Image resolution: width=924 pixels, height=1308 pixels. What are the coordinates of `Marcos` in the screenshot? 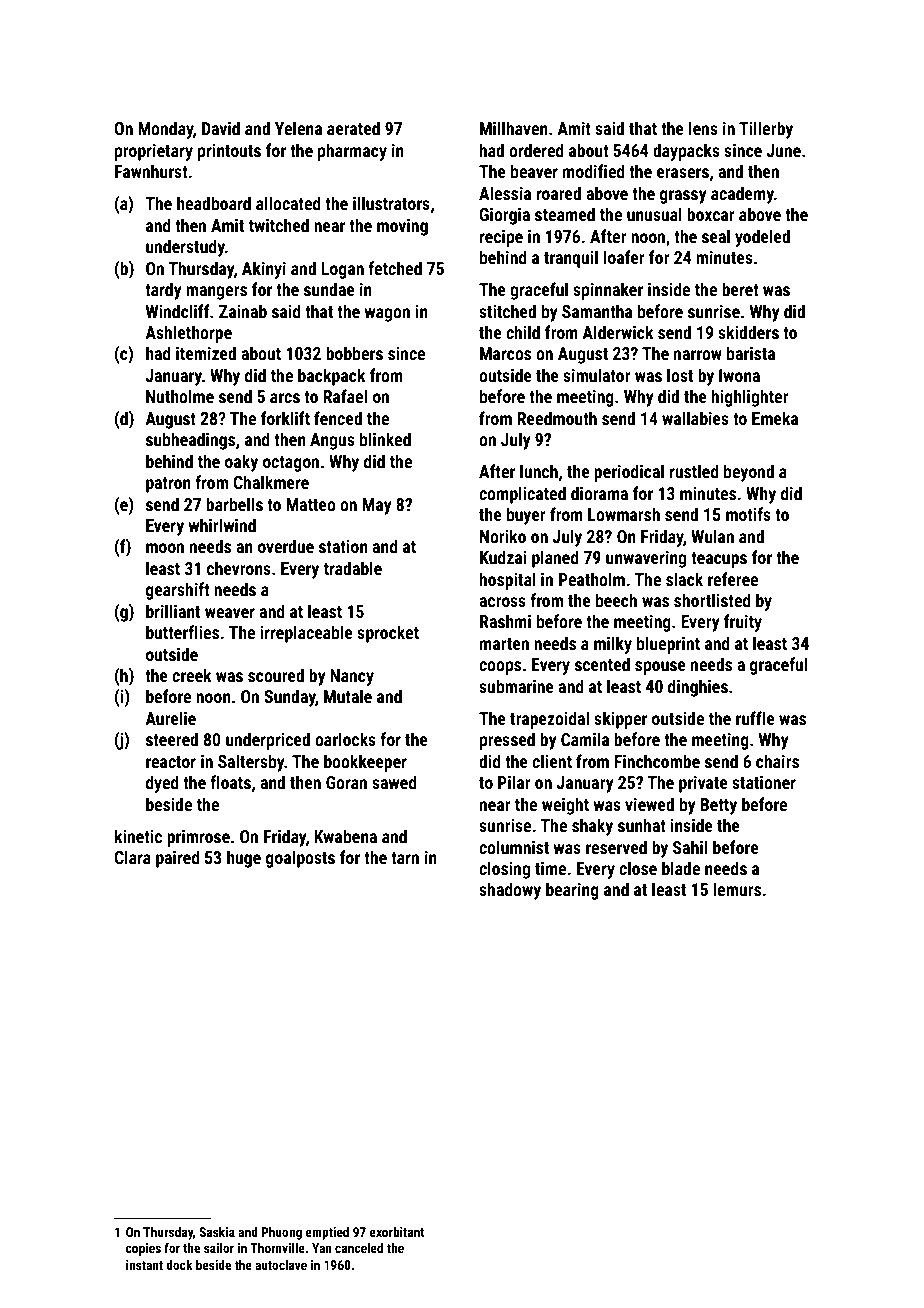 It's located at (505, 353).
